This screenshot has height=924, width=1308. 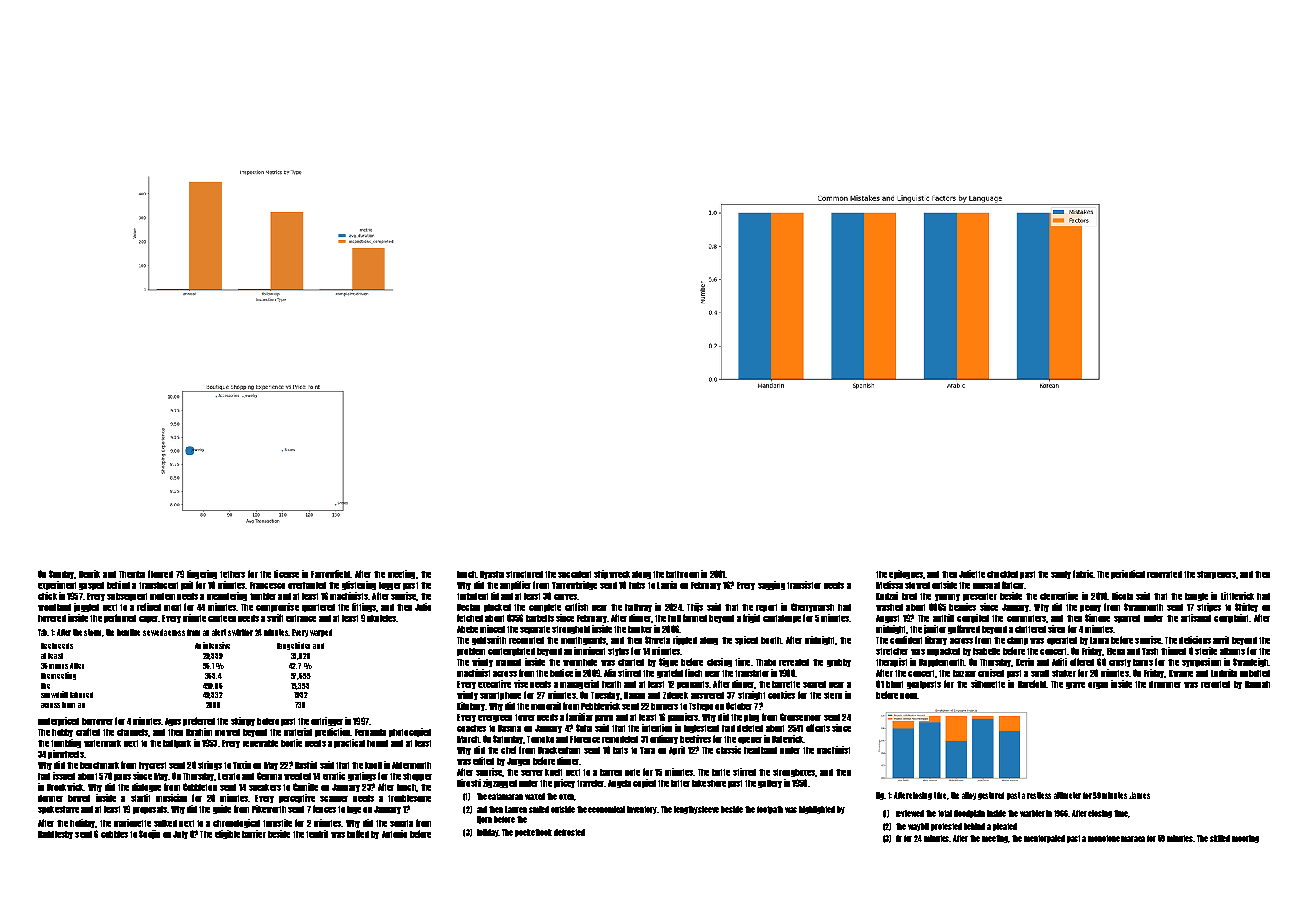 What do you see at coordinates (1059, 662) in the screenshot?
I see `Aditi` at bounding box center [1059, 662].
